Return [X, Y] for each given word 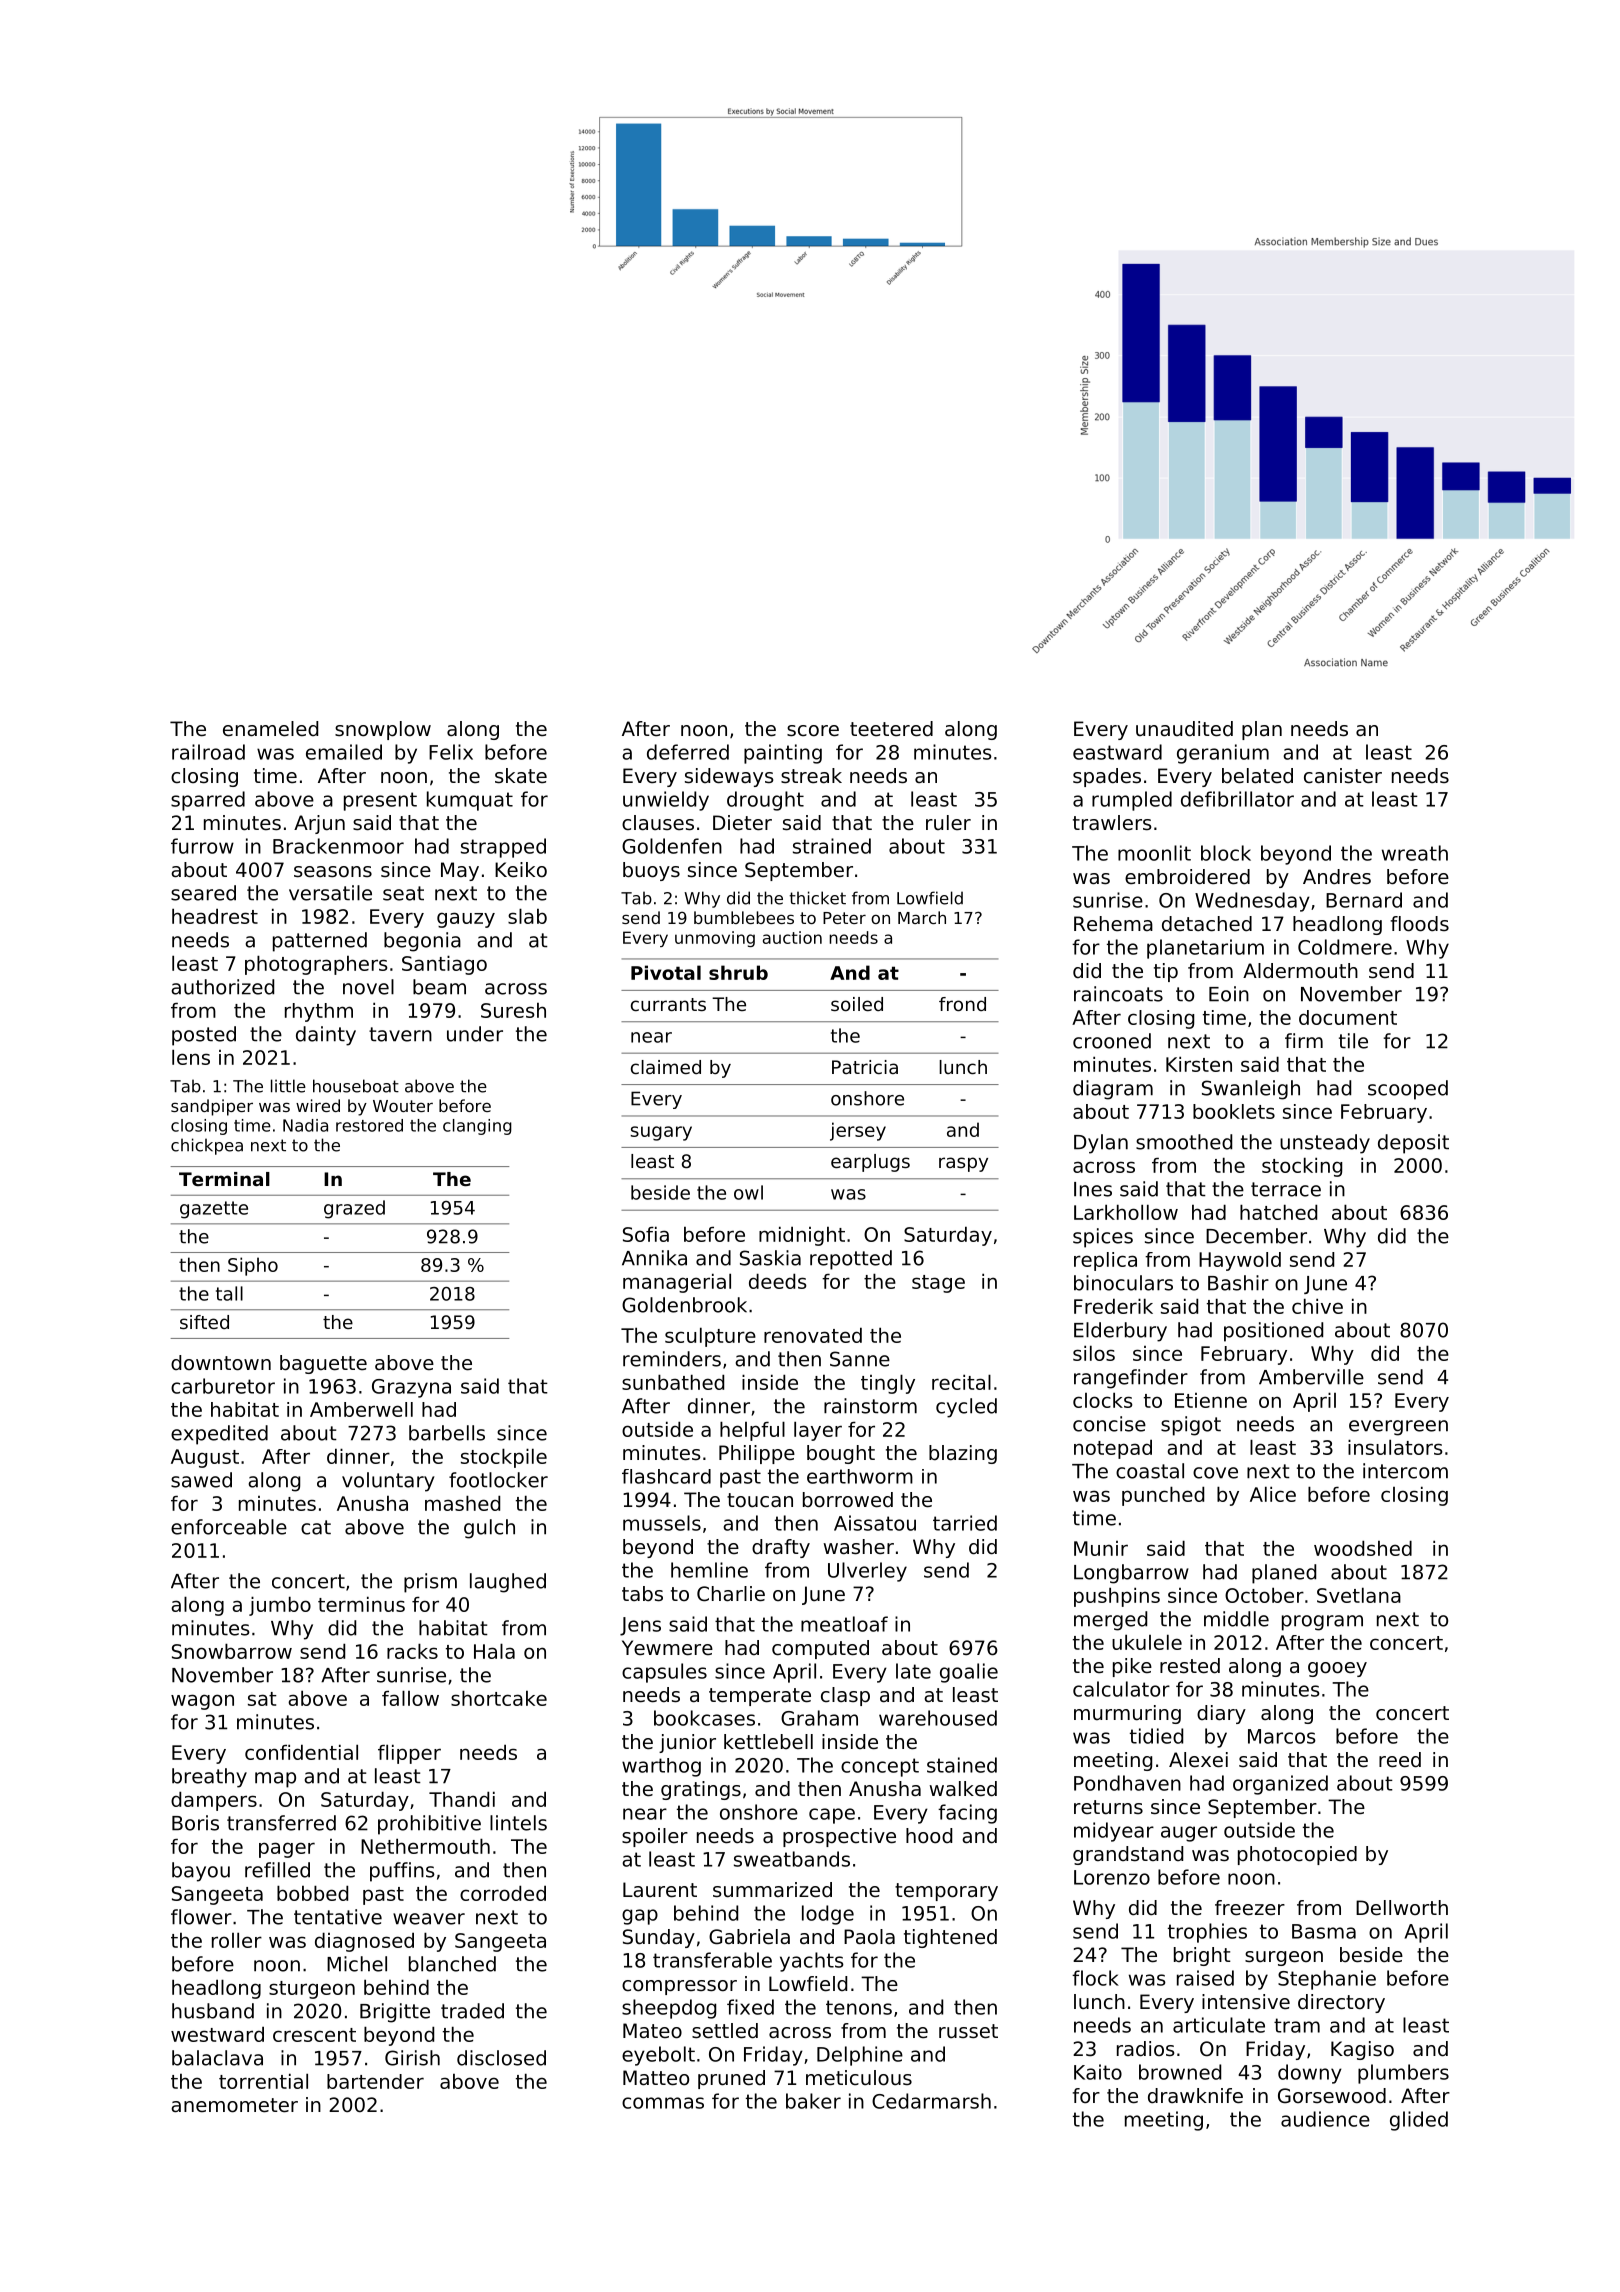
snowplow [383, 730]
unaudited [1184, 729]
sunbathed [673, 1382]
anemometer [234, 2105]
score [813, 731]
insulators [1395, 1447]
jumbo [280, 1606]
